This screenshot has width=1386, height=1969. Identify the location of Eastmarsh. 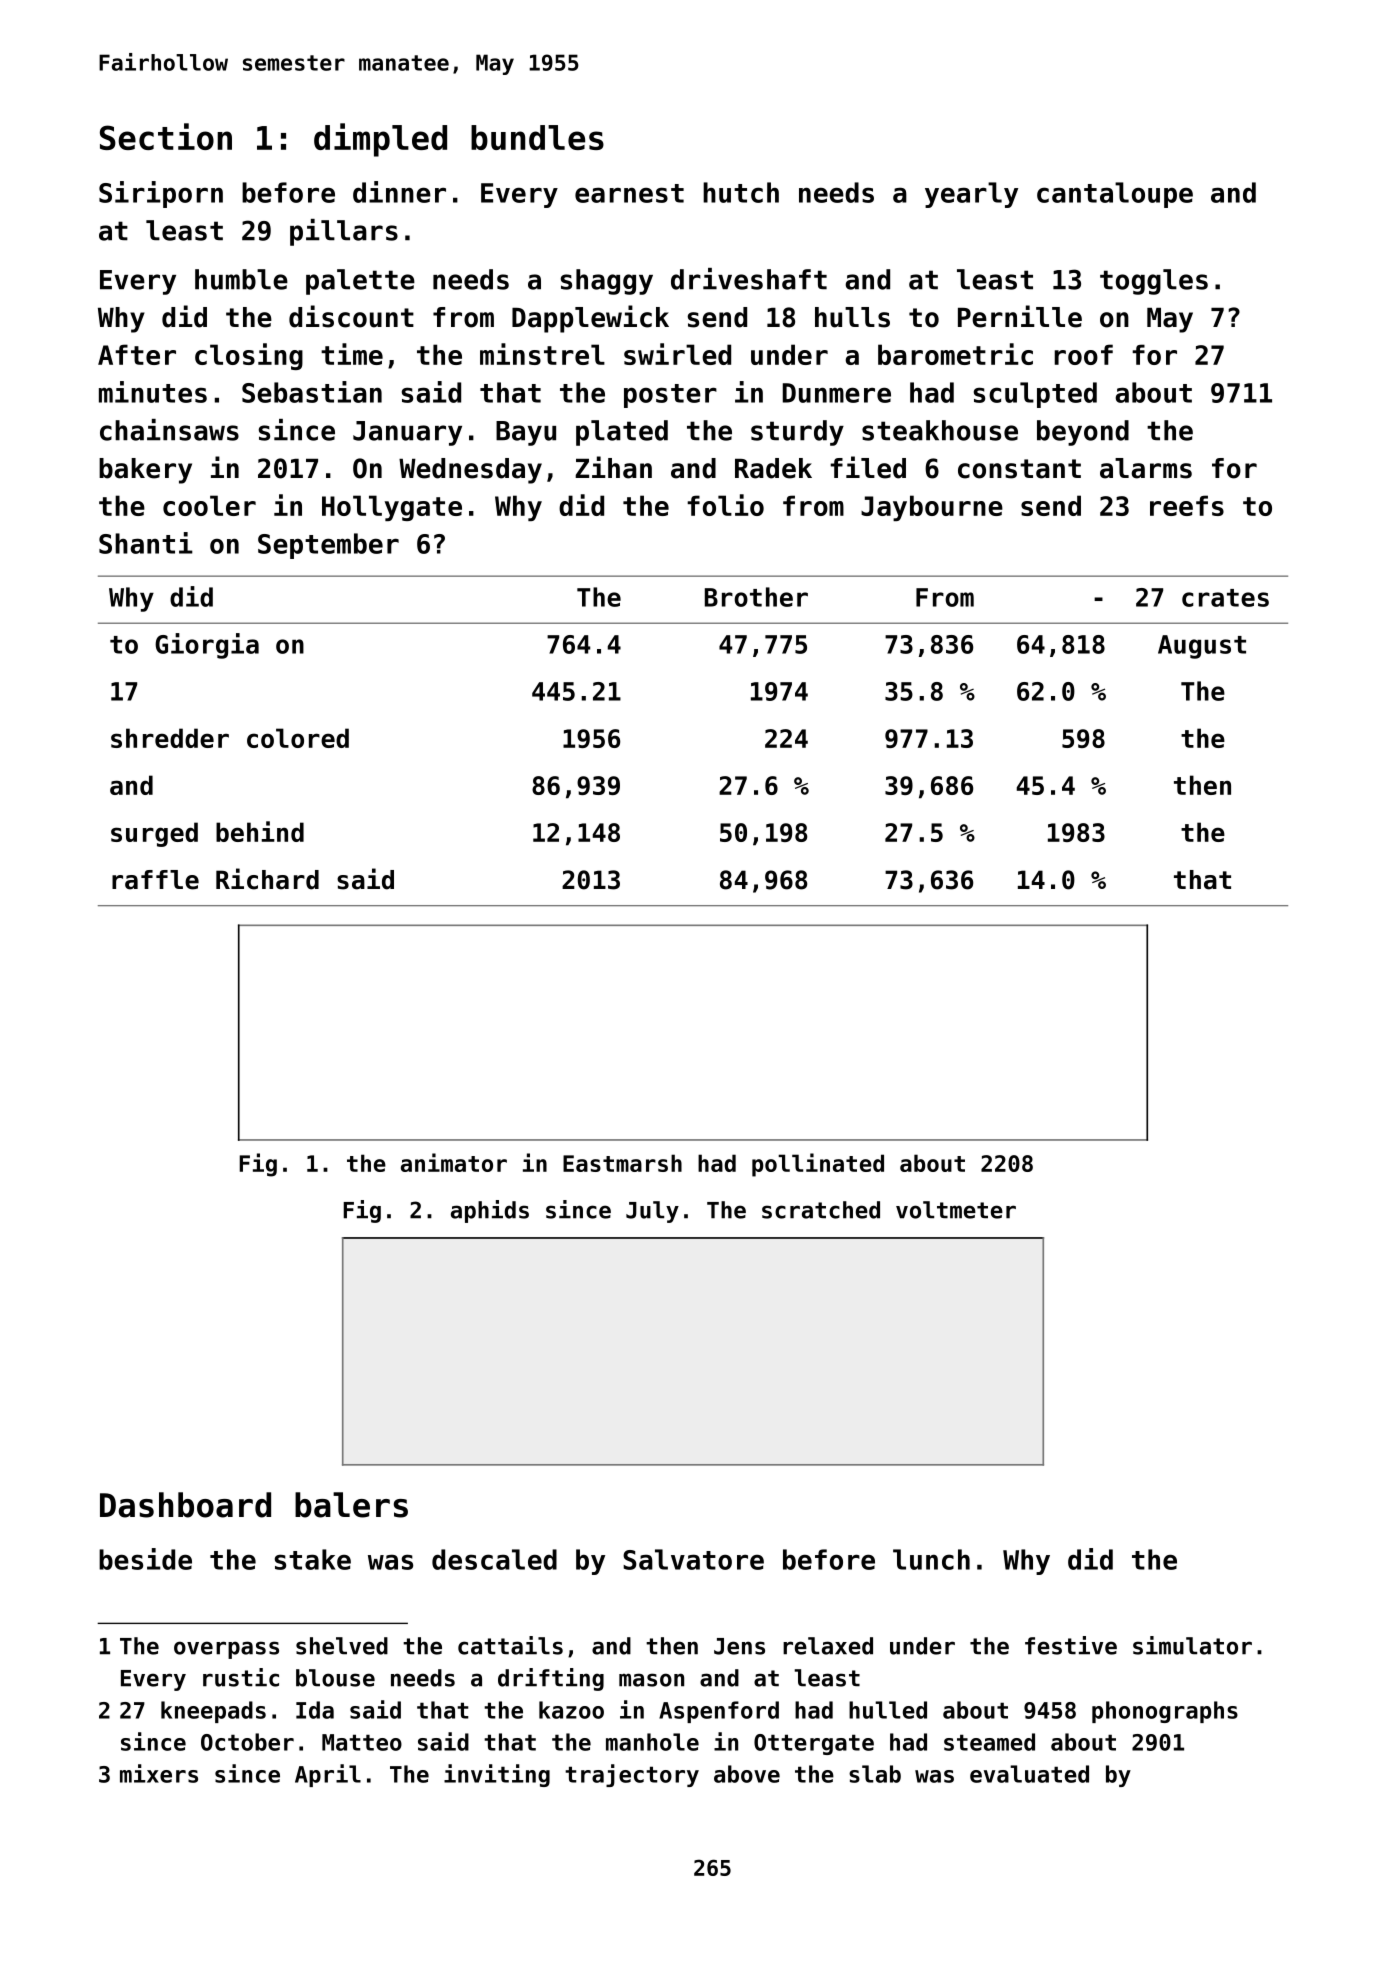
(622, 1163).
